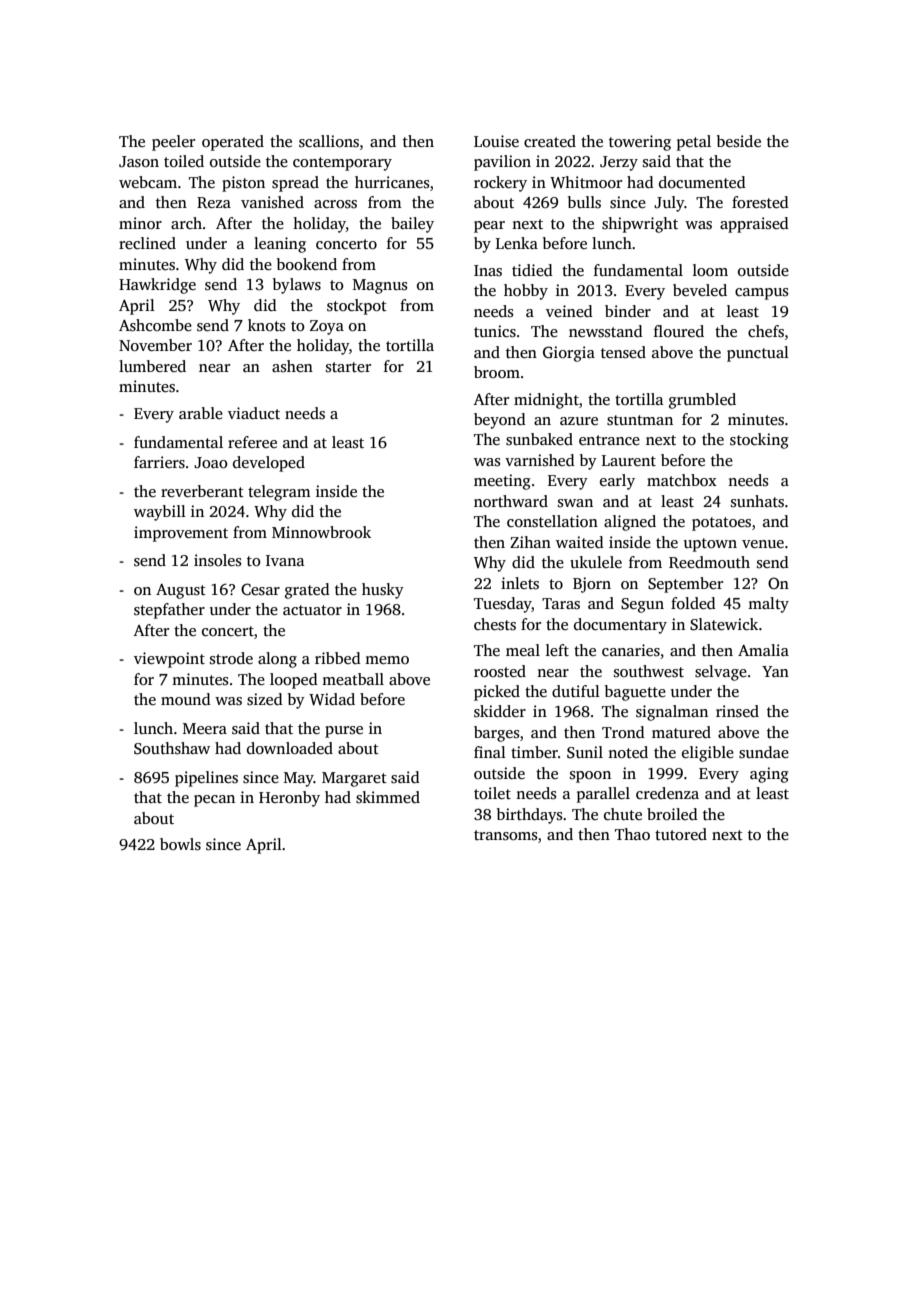  I want to click on stockpot, so click(357, 307).
